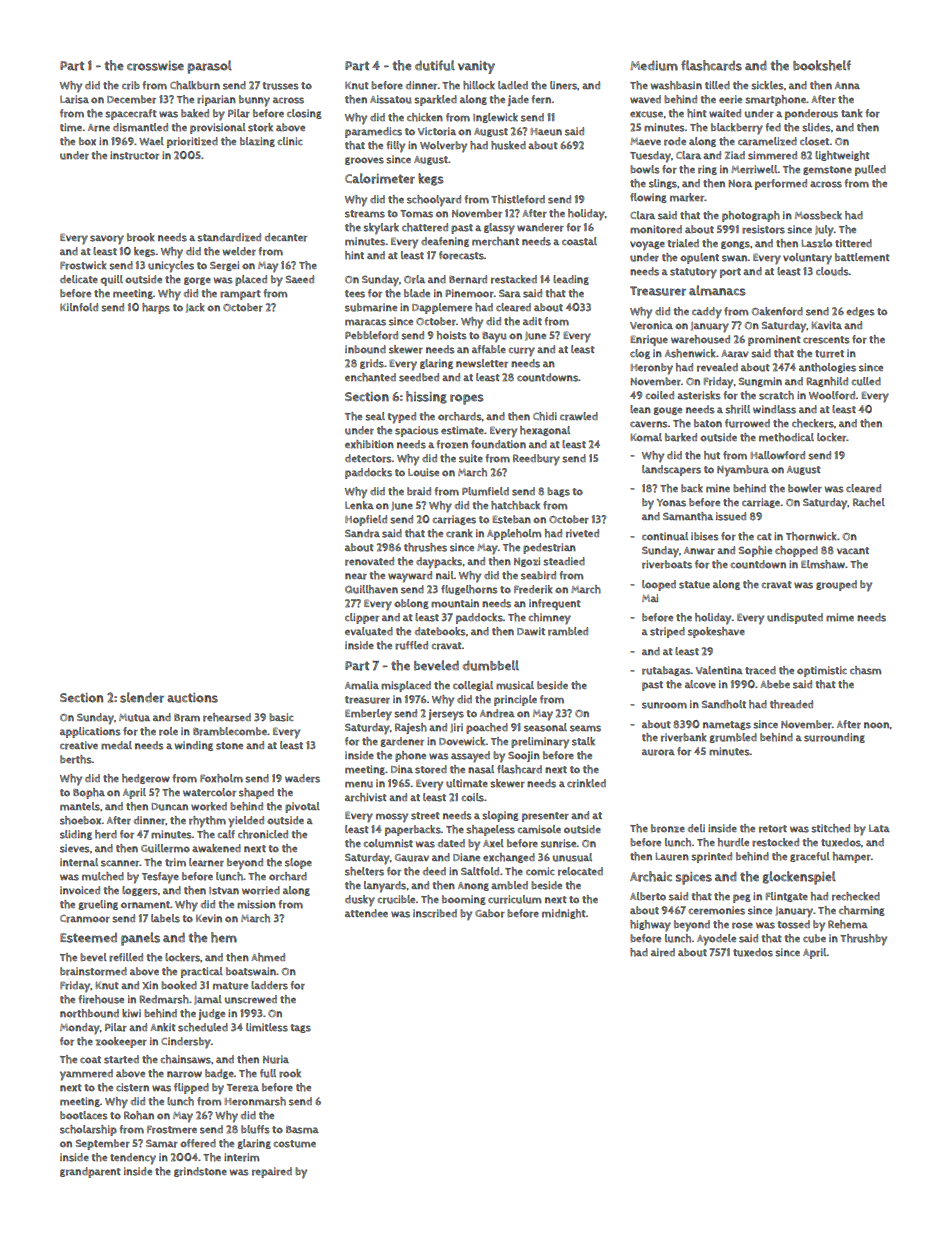 Image resolution: width=952 pixels, height=1233 pixels. I want to click on coat, so click(90, 1060).
